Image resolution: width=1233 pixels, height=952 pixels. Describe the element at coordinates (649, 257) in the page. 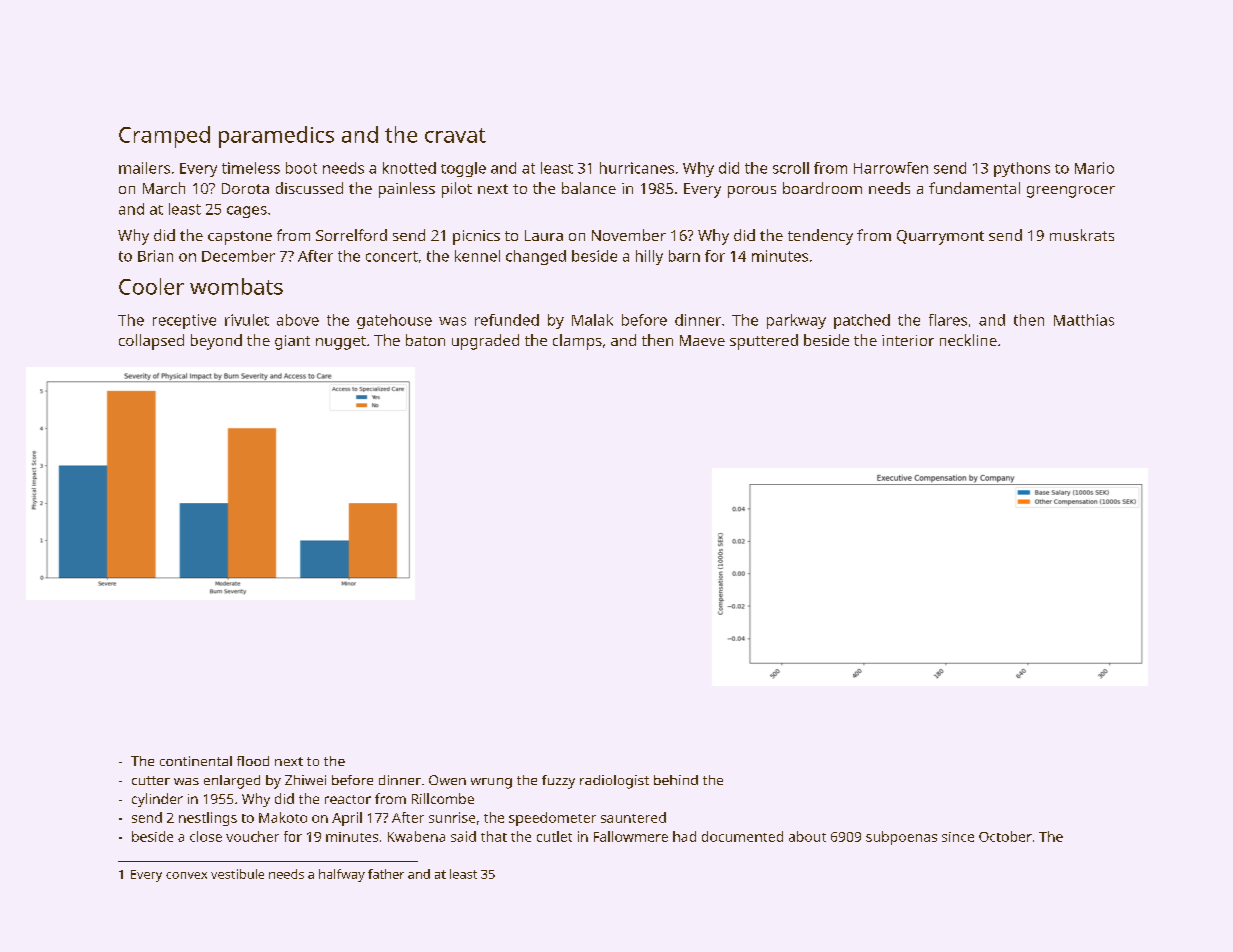

I see `hilly` at that location.
